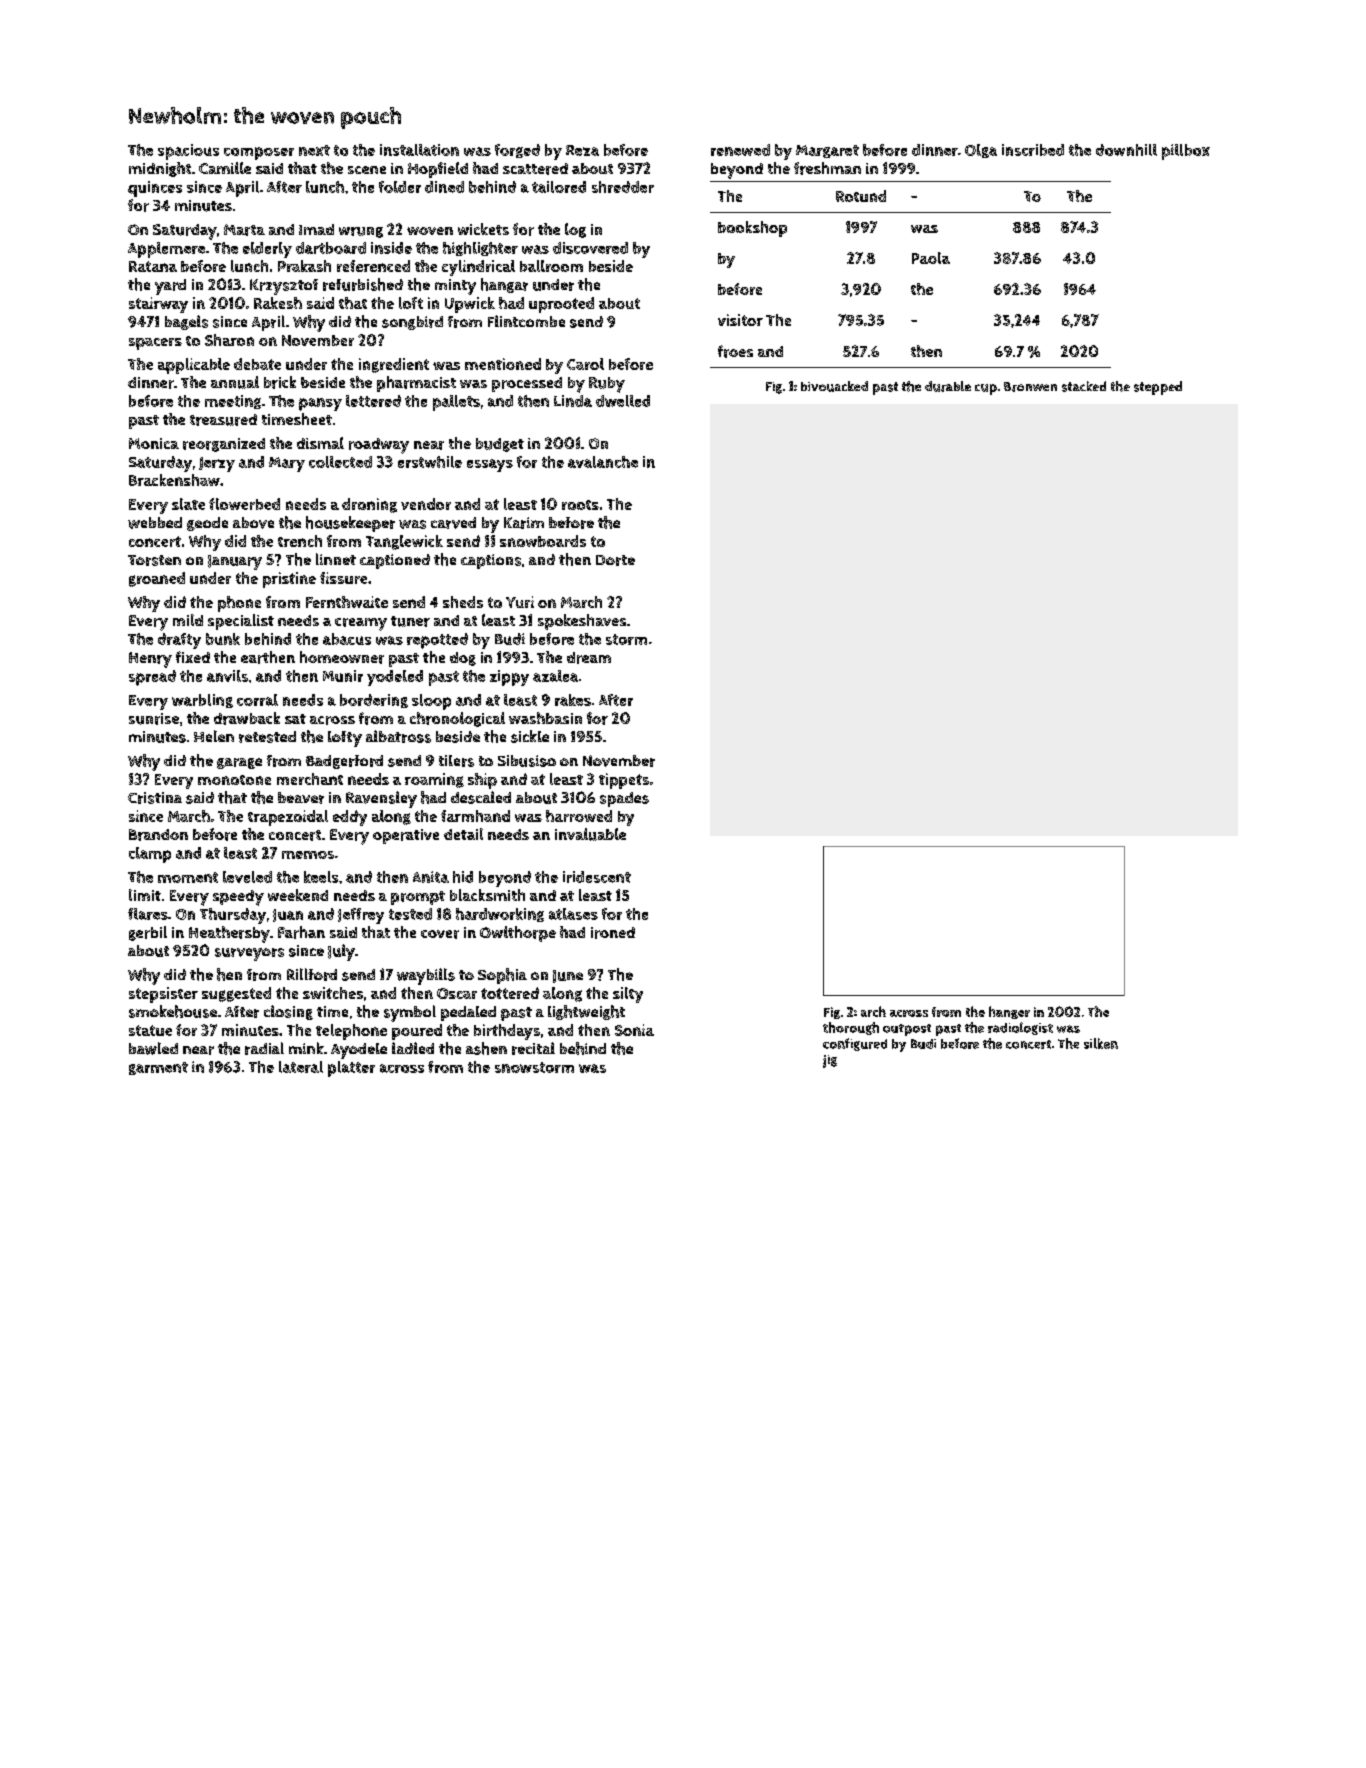 This image has width=1366, height=1768. I want to click on cup, so click(986, 389).
